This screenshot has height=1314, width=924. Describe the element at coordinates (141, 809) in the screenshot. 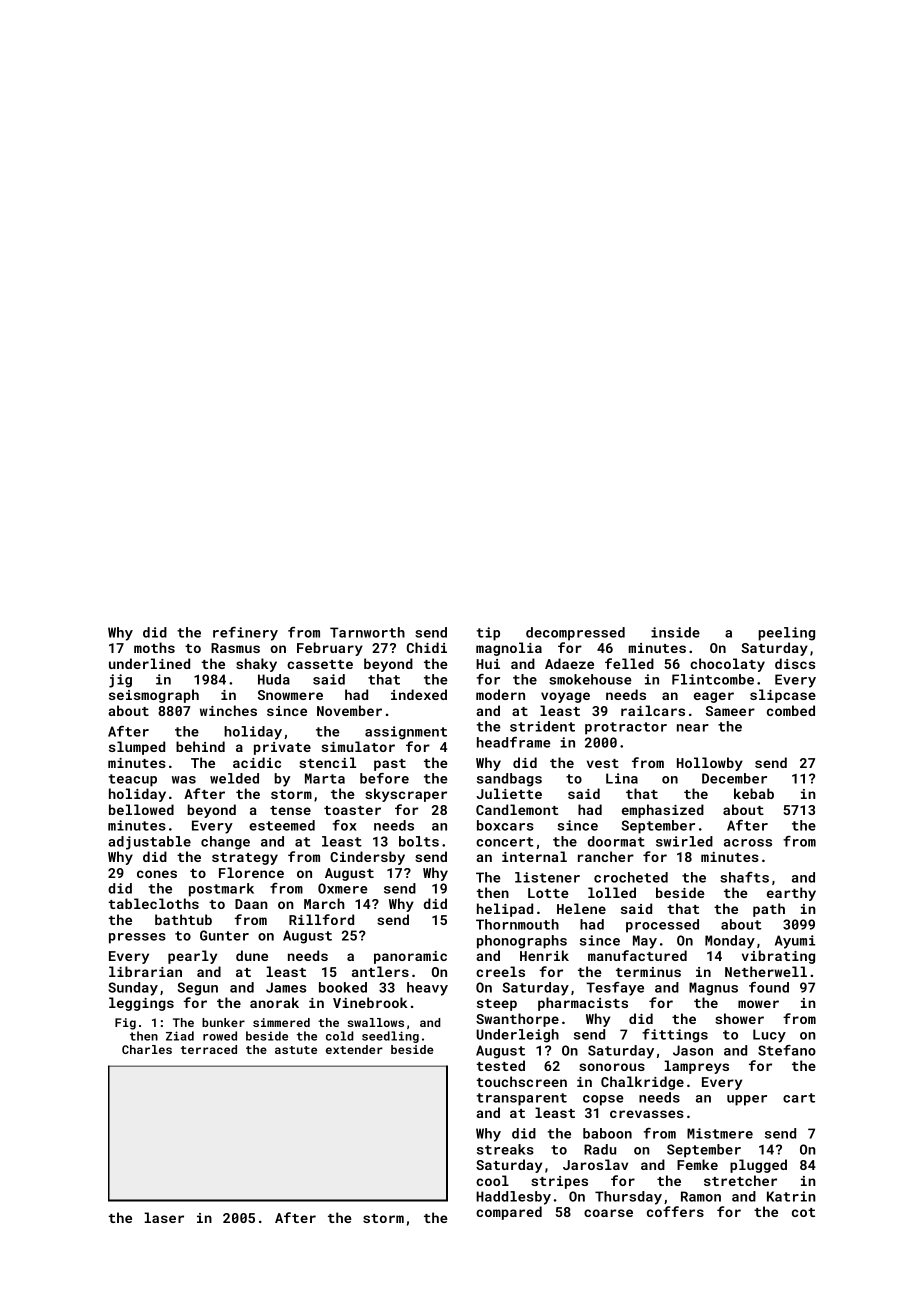

I see `bellowed` at that location.
